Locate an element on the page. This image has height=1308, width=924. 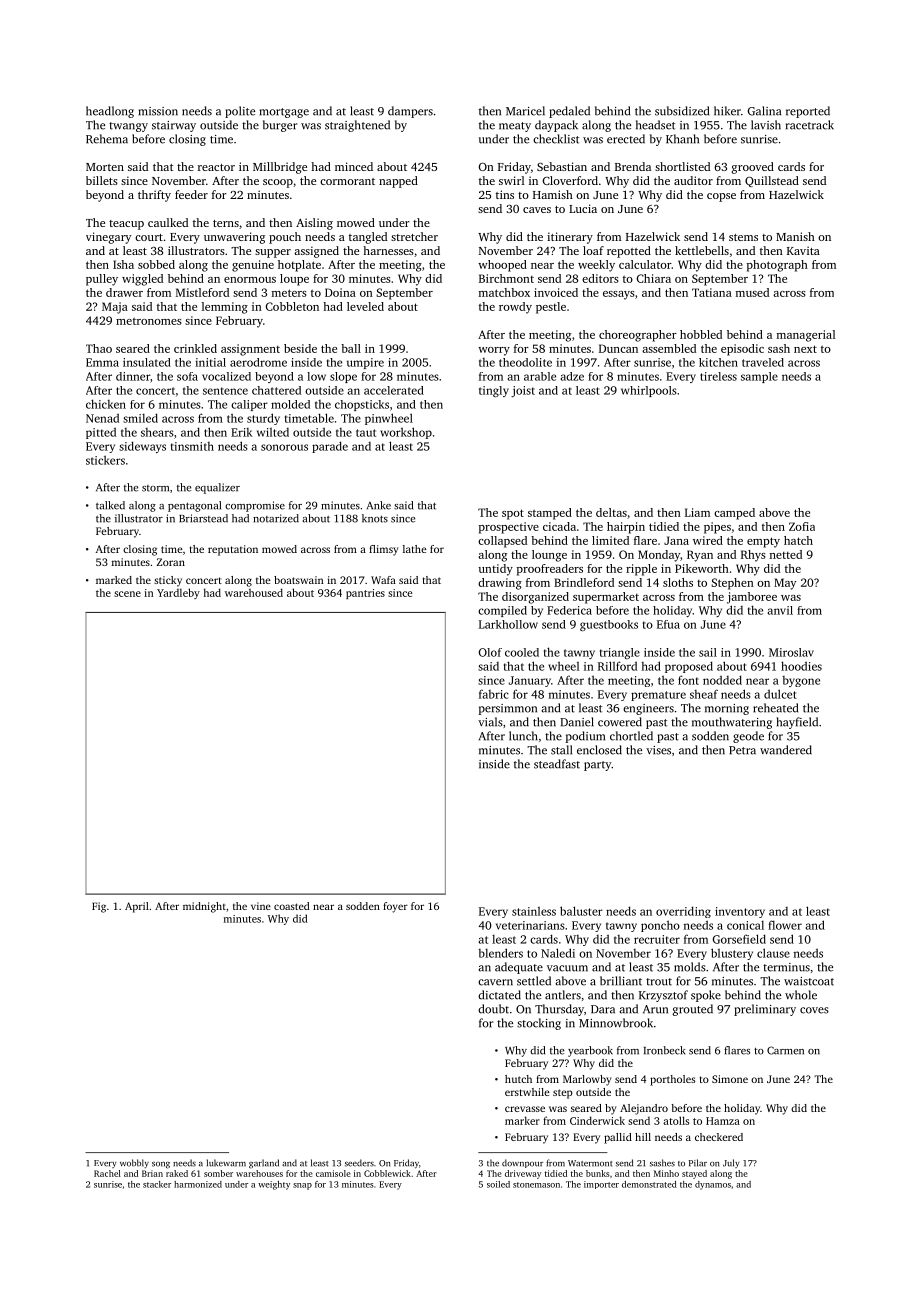
Brenda is located at coordinates (633, 166).
